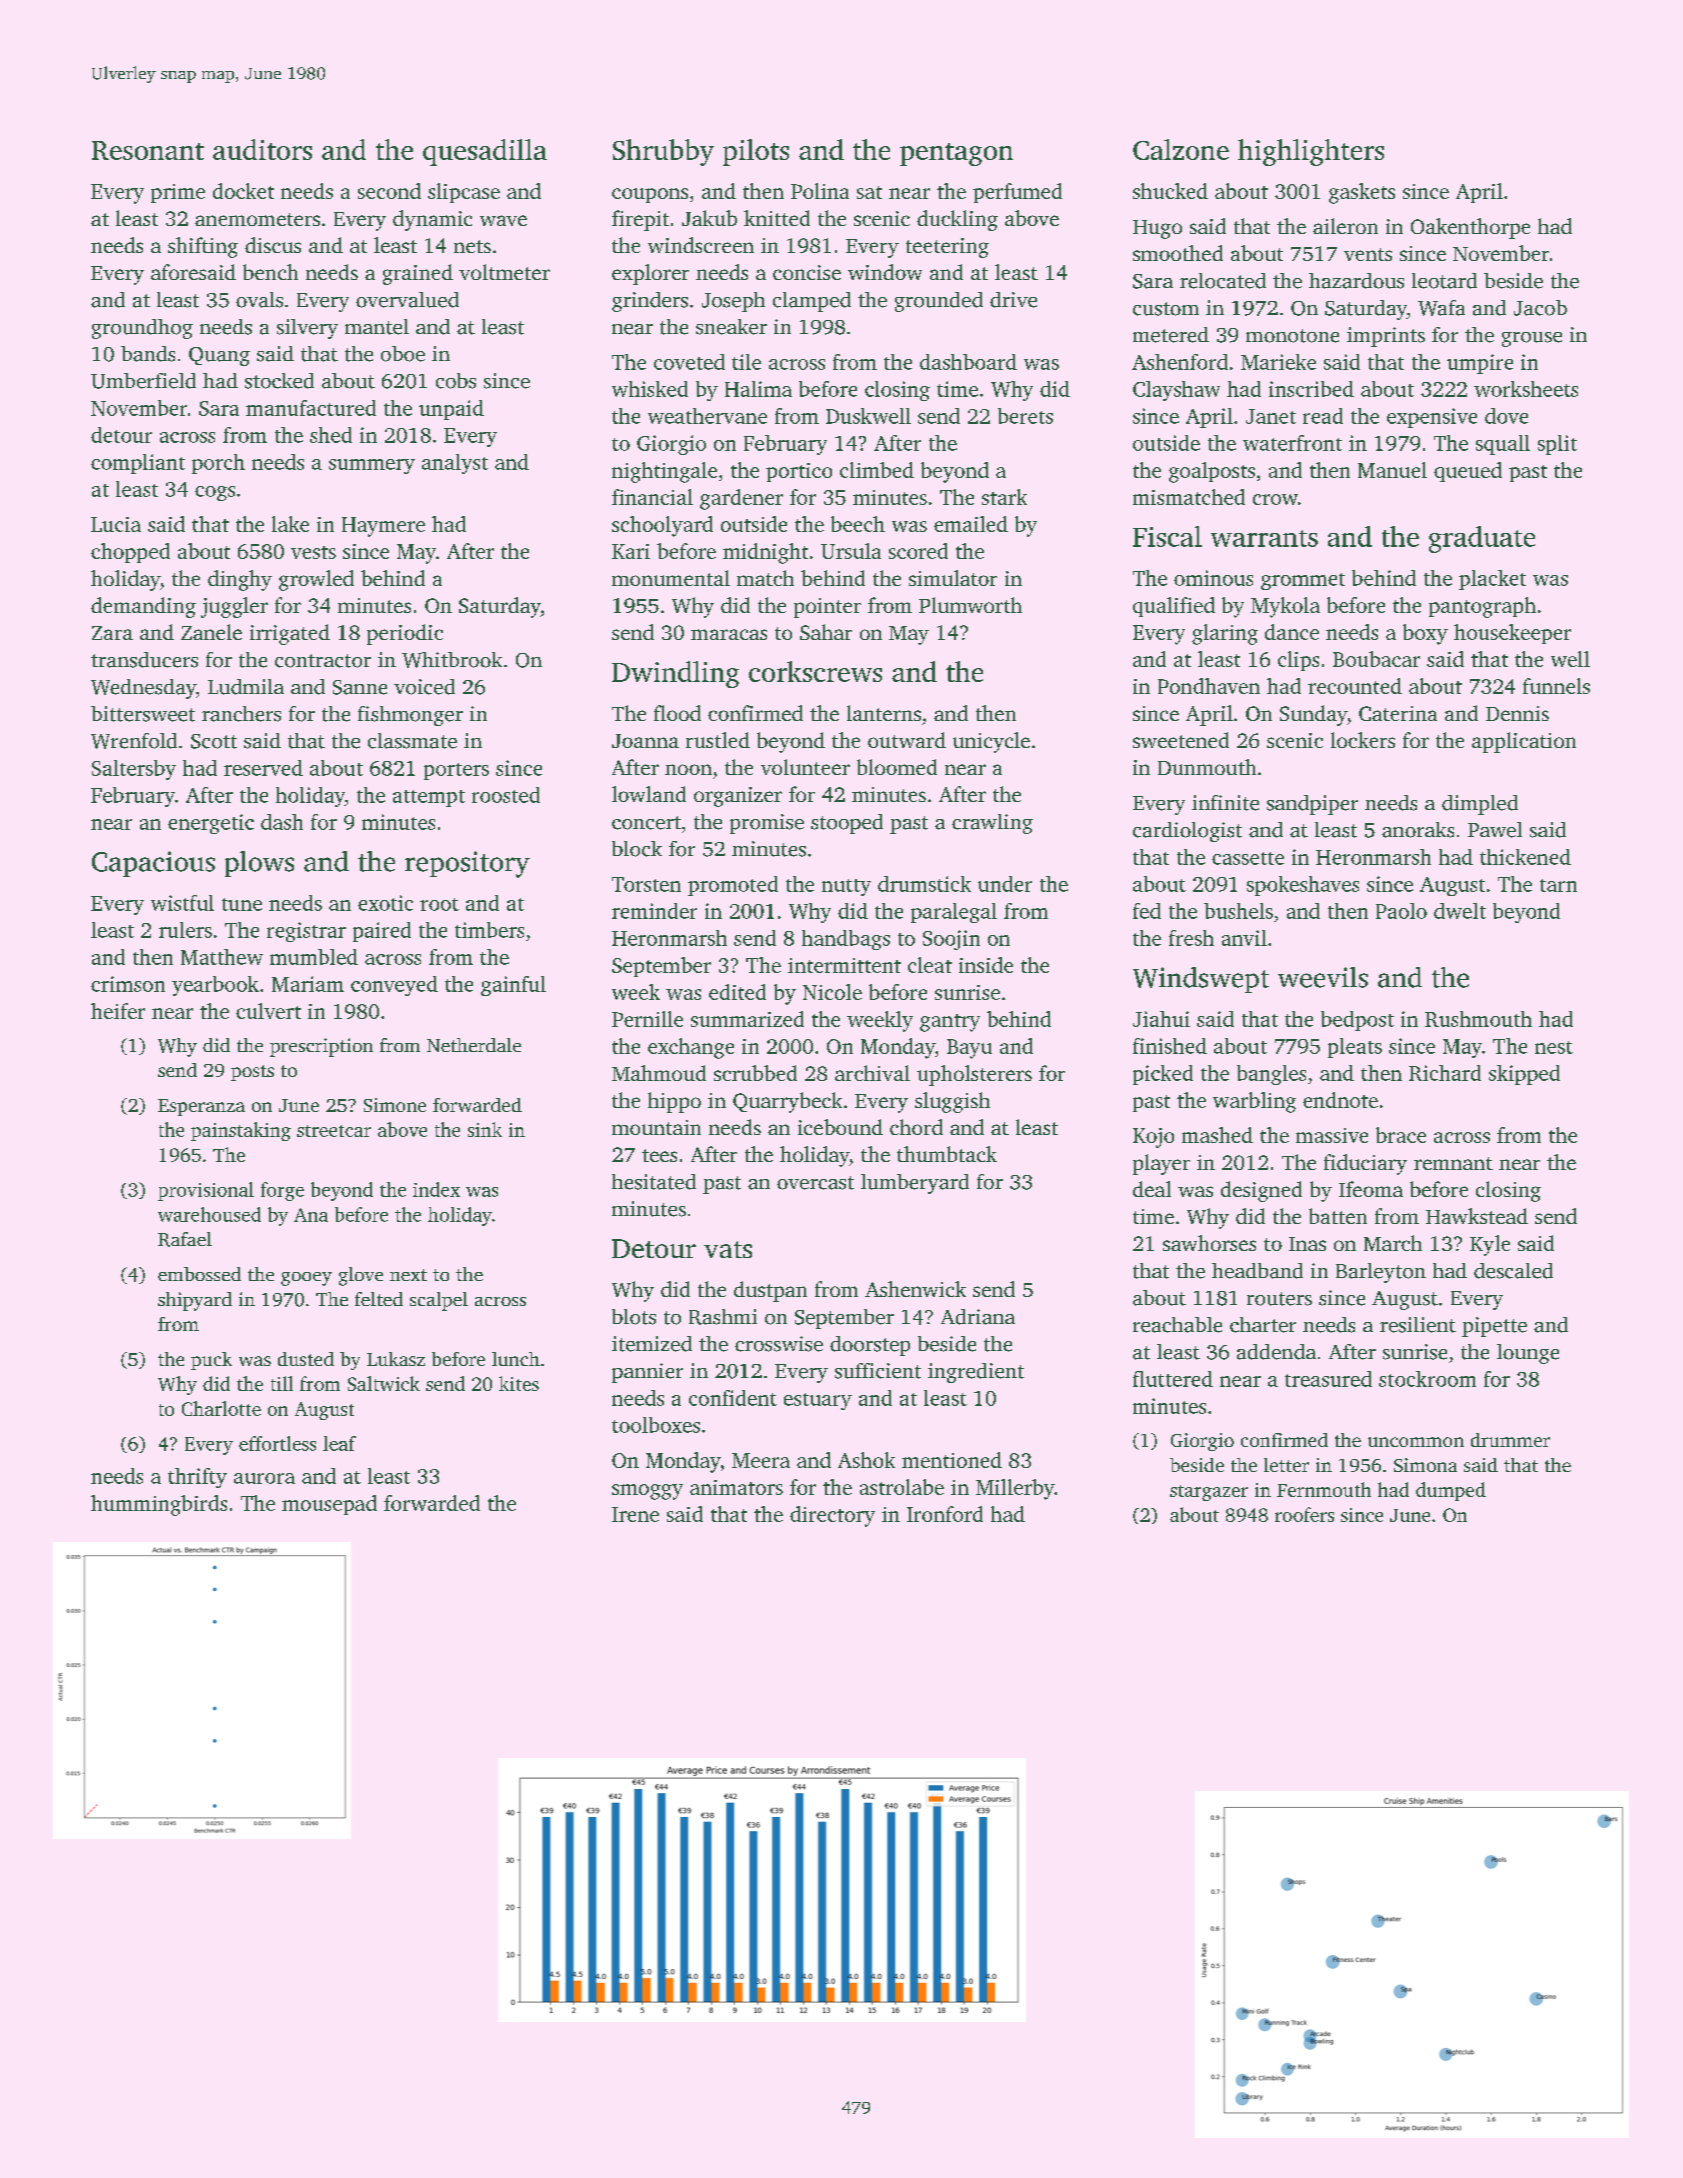 The image size is (1683, 2178). I want to click on directory, so click(832, 1516).
